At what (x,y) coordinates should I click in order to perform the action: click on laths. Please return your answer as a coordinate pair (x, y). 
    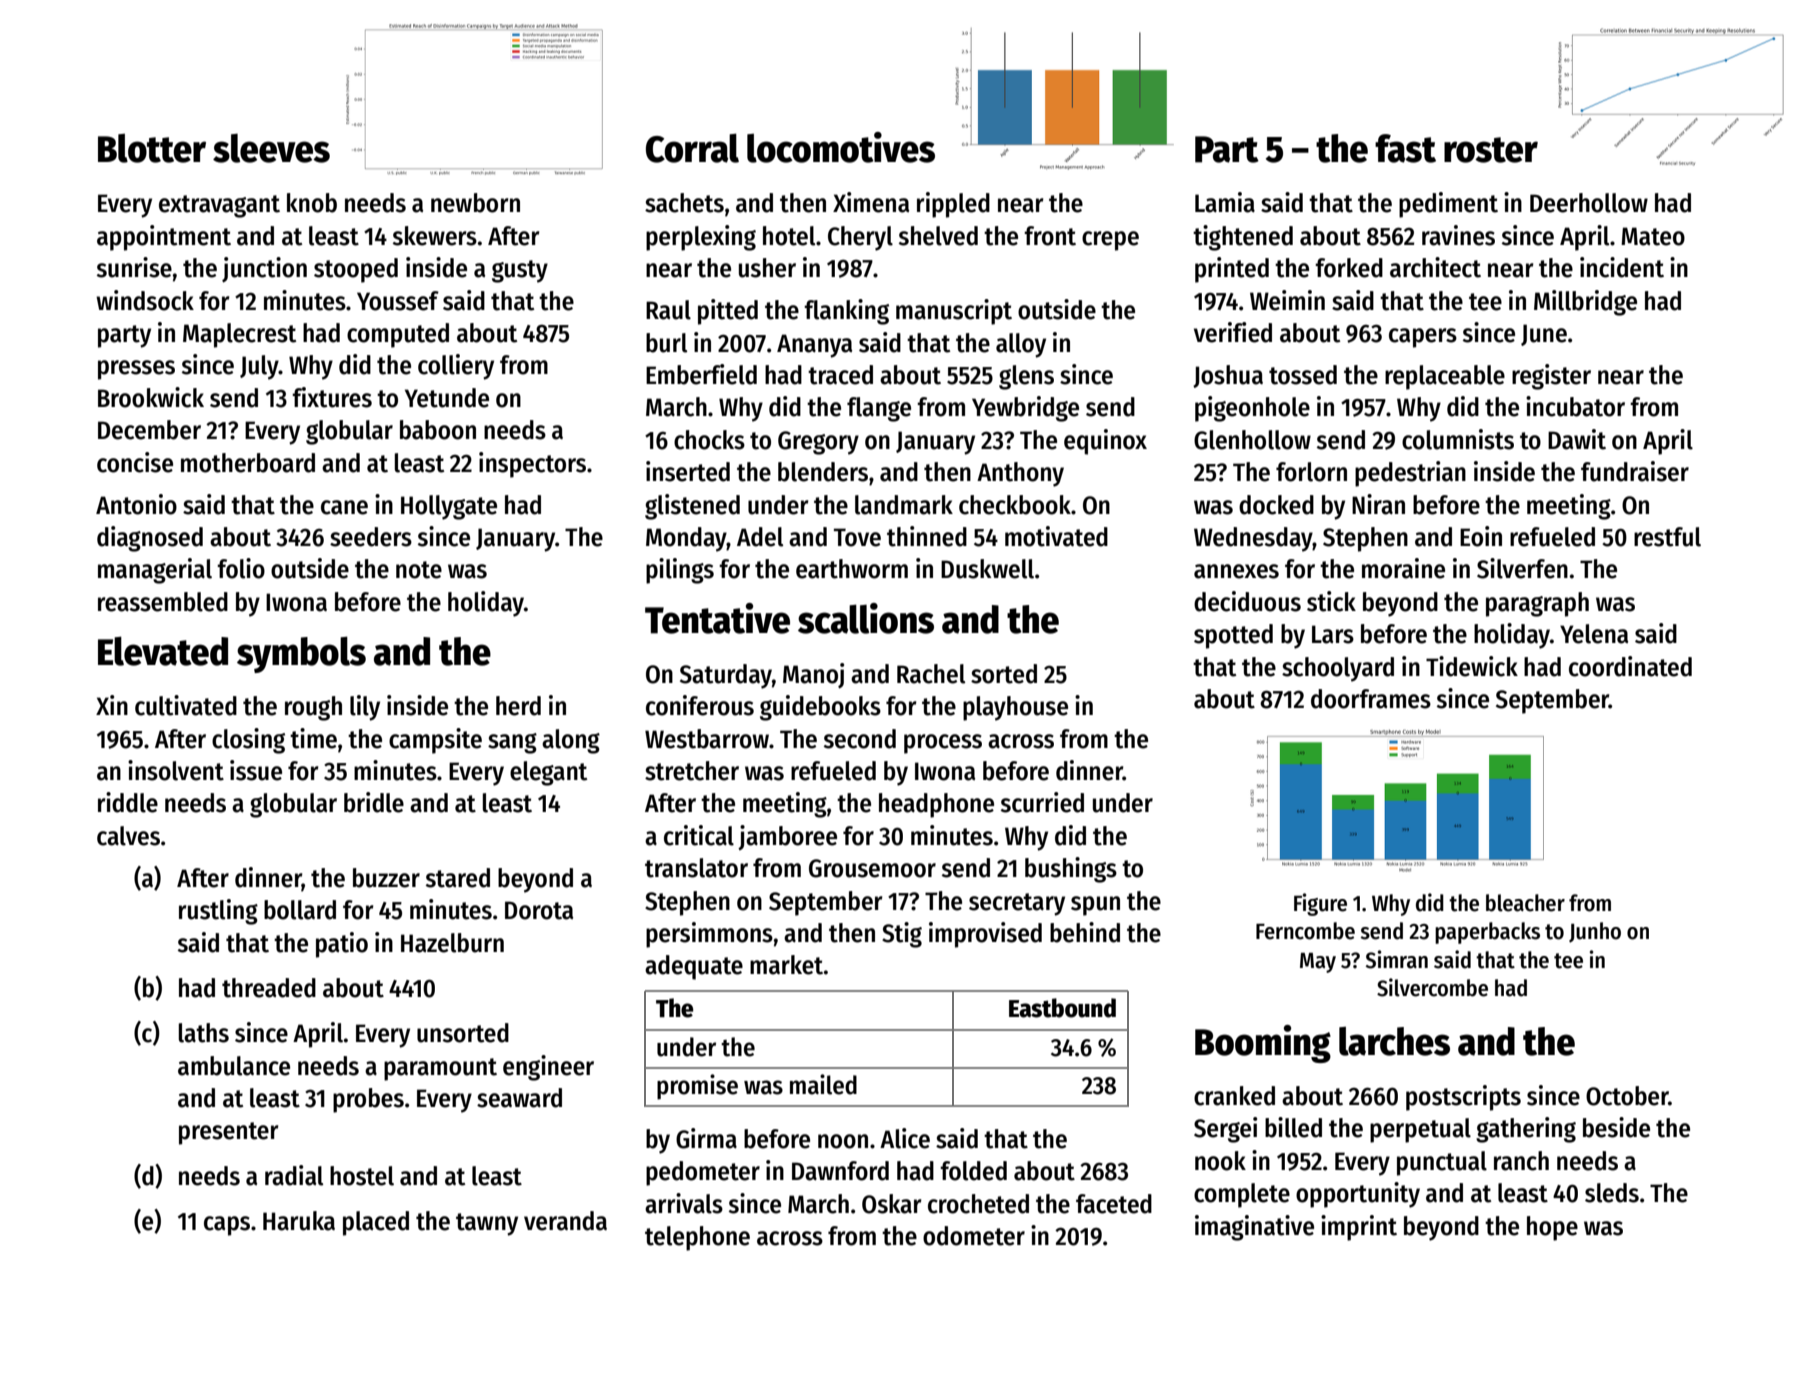
    Looking at the image, I should click on (204, 1033).
